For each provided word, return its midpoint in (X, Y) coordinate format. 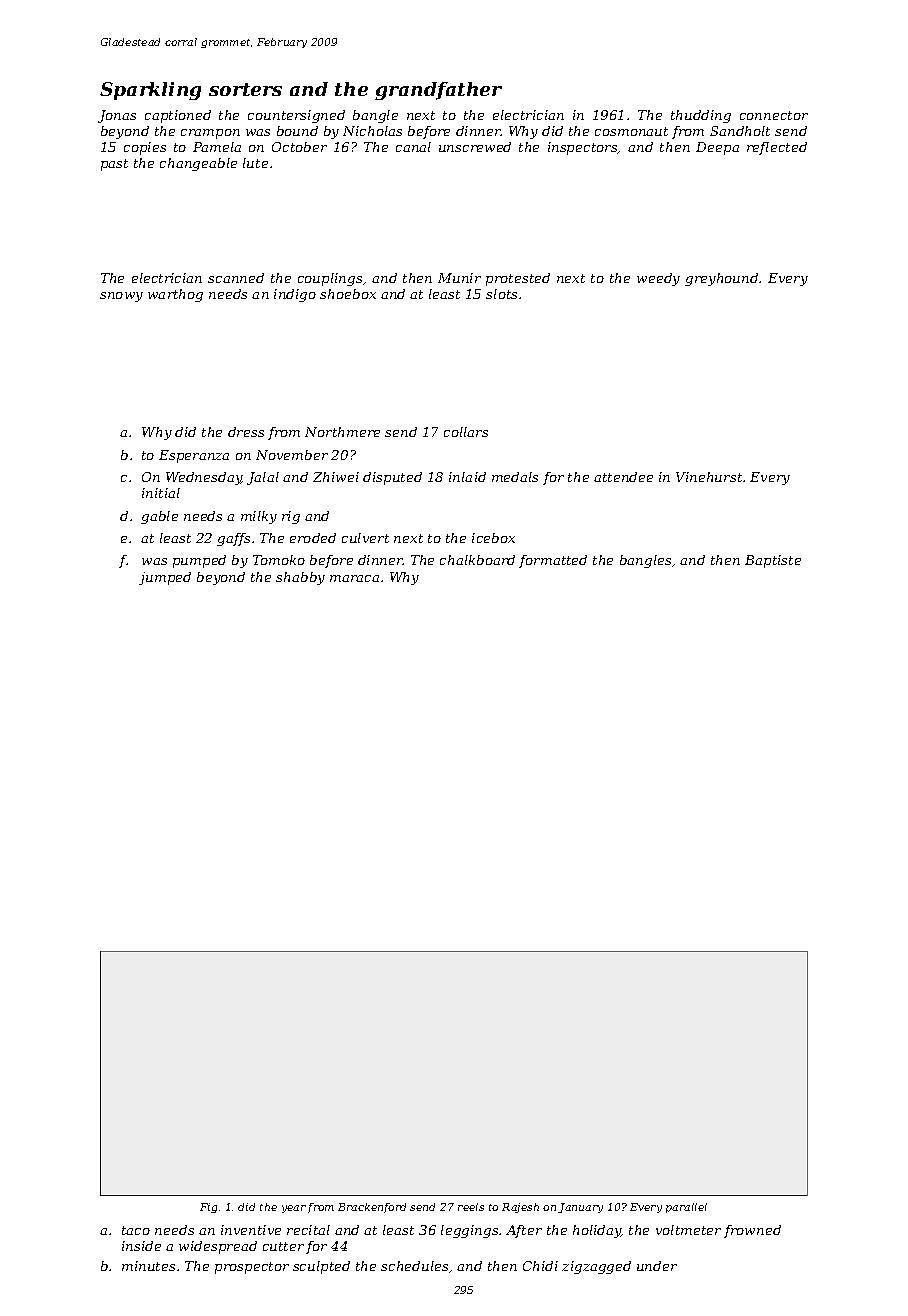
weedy (658, 279)
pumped (199, 561)
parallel (686, 1208)
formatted (553, 561)
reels (471, 1207)
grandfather (438, 91)
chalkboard (477, 560)
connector (774, 115)
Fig (208, 1208)
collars (466, 432)
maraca (354, 578)
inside (141, 1246)
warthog (175, 295)
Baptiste (773, 561)
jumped (165, 578)
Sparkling (150, 91)
